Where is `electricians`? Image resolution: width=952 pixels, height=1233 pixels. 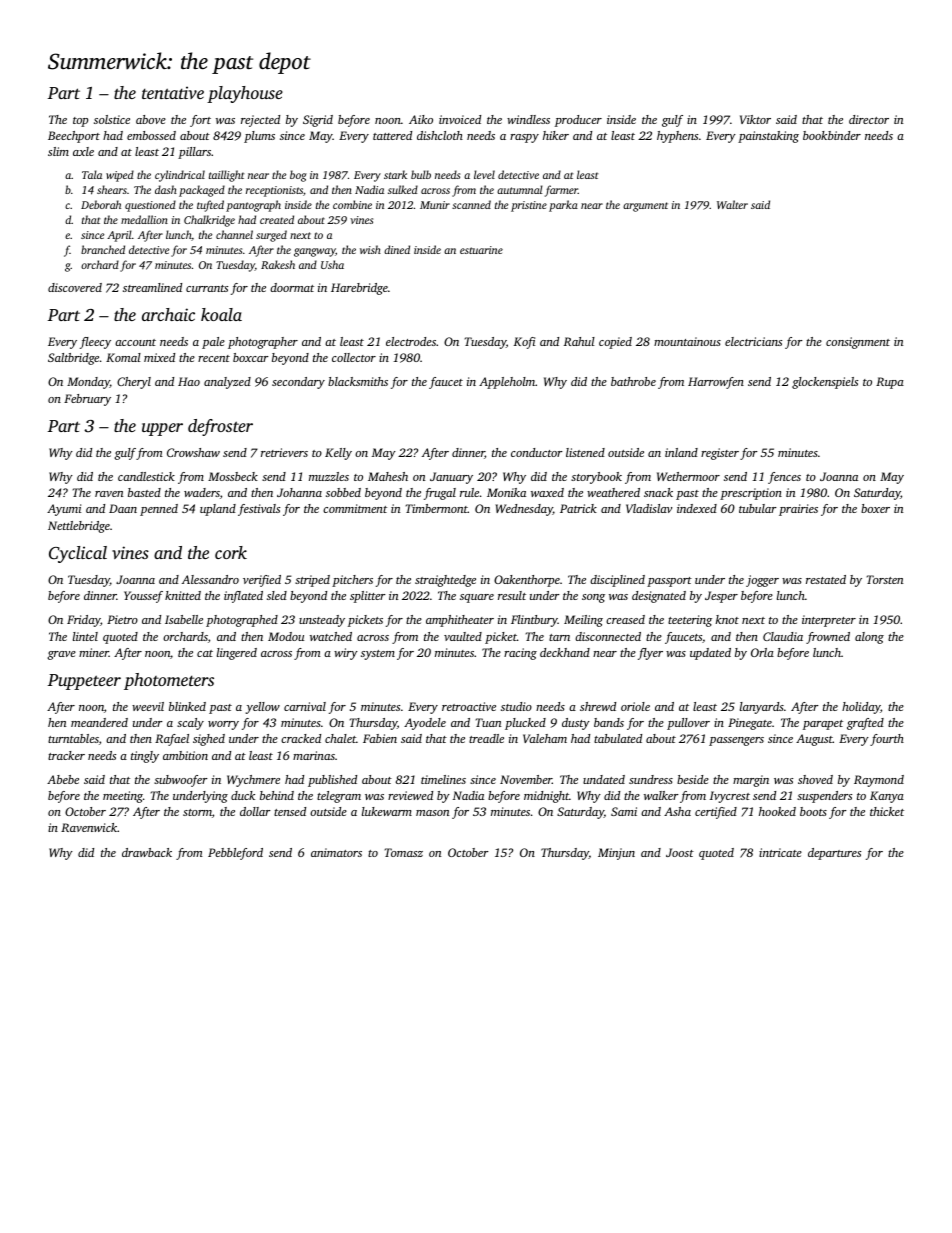
electricians is located at coordinates (753, 341).
